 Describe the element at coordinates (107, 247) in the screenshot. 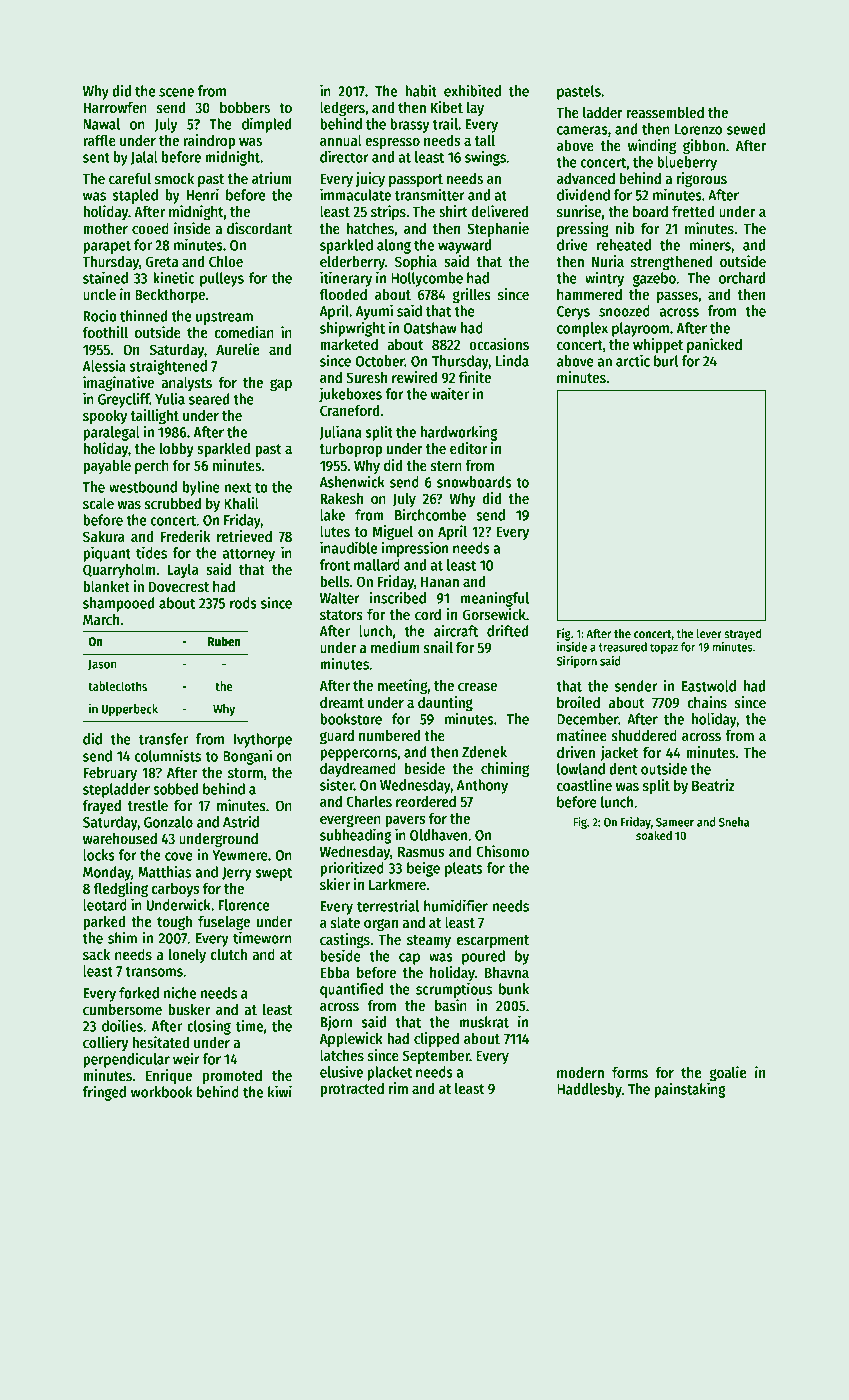

I see `parapet` at that location.
